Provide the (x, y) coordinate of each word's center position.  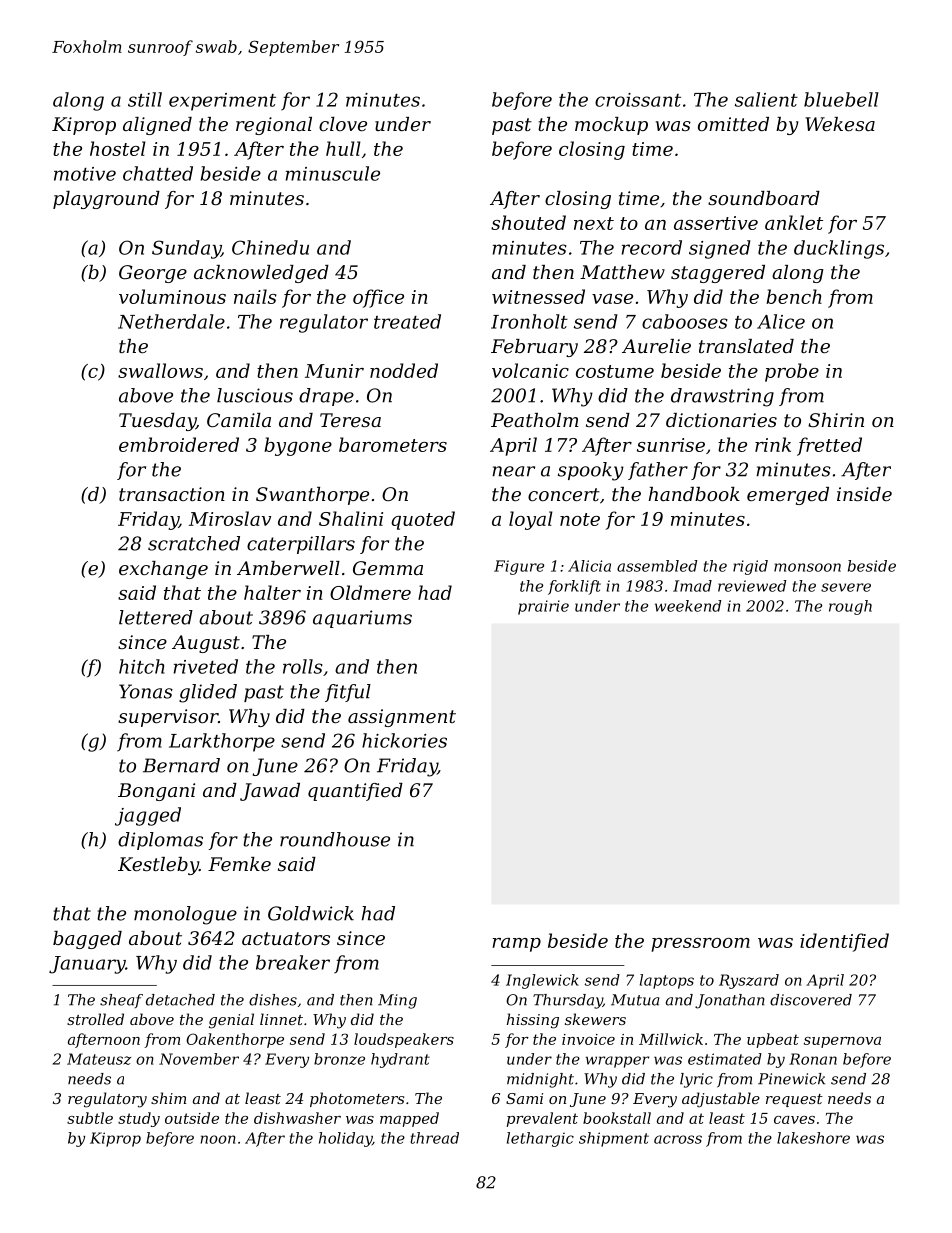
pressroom (700, 945)
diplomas (160, 841)
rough (850, 607)
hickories (404, 740)
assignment (402, 718)
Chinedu (270, 247)
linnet (281, 1019)
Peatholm (535, 420)
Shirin (836, 420)
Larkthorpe (222, 742)
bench (794, 296)
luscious (255, 395)
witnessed (538, 296)
